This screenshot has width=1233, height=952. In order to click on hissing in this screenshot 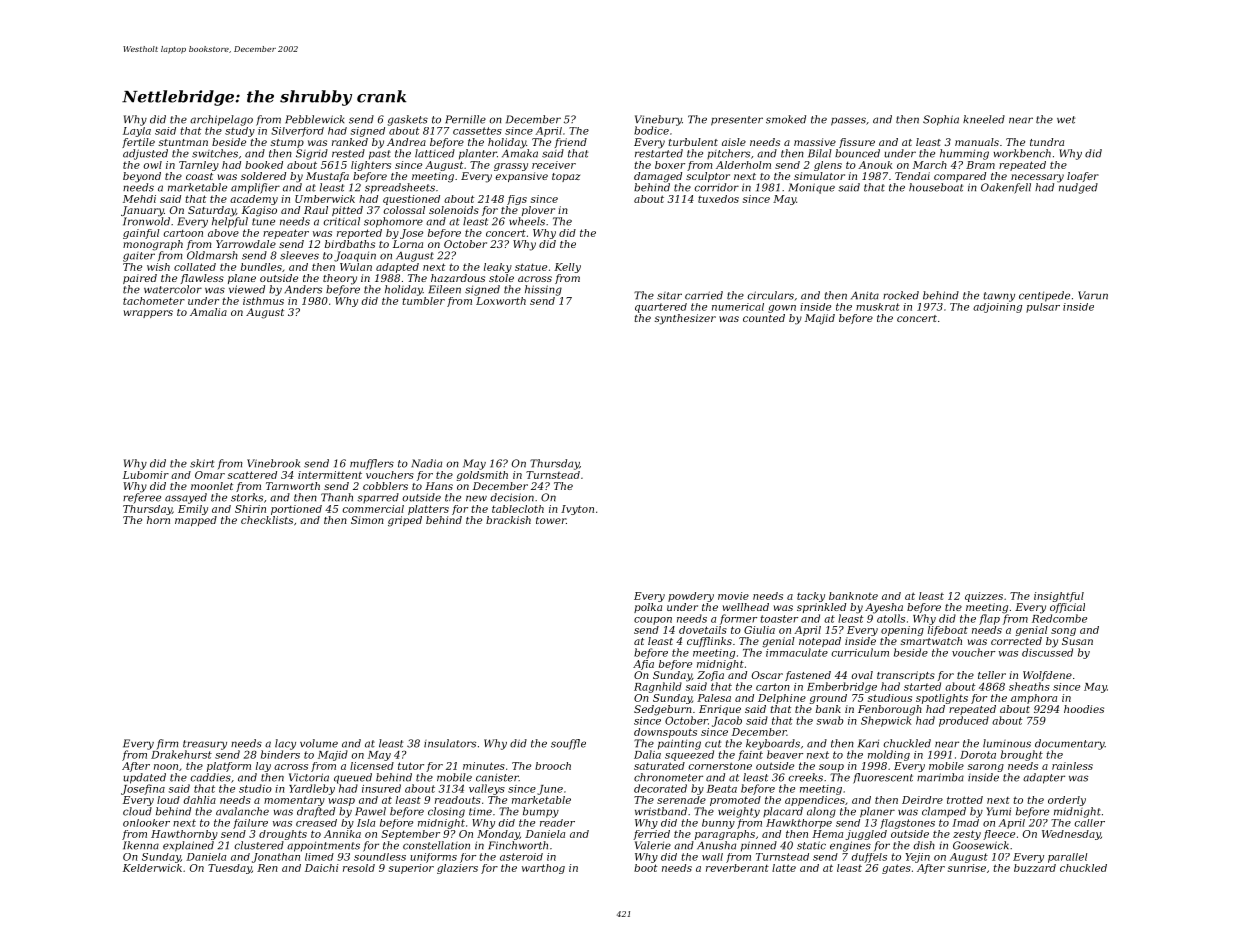, I will do `click(543, 290)`.
